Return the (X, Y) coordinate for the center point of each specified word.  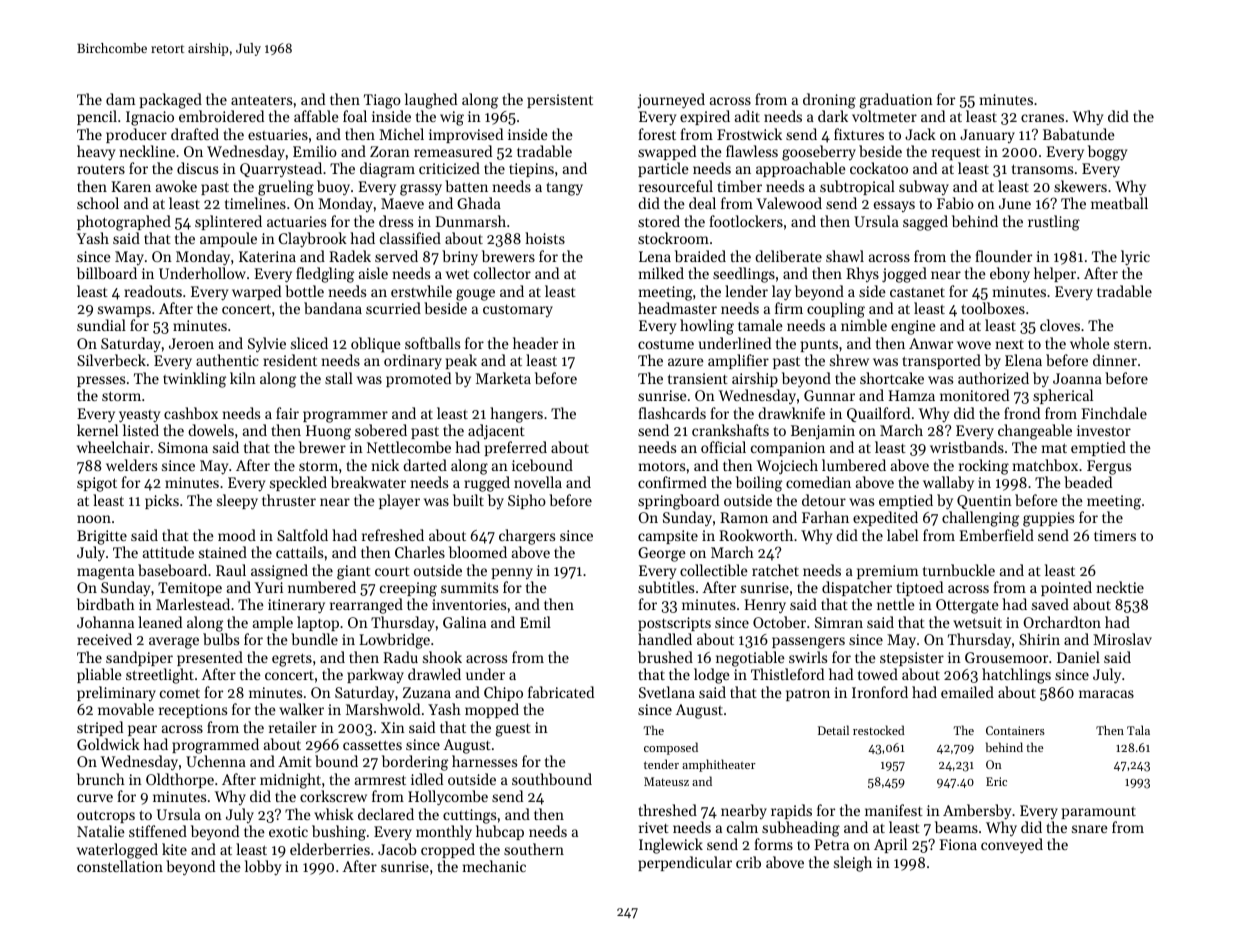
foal (355, 116)
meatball (1119, 203)
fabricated (561, 692)
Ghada (479, 203)
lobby (263, 867)
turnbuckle (959, 570)
